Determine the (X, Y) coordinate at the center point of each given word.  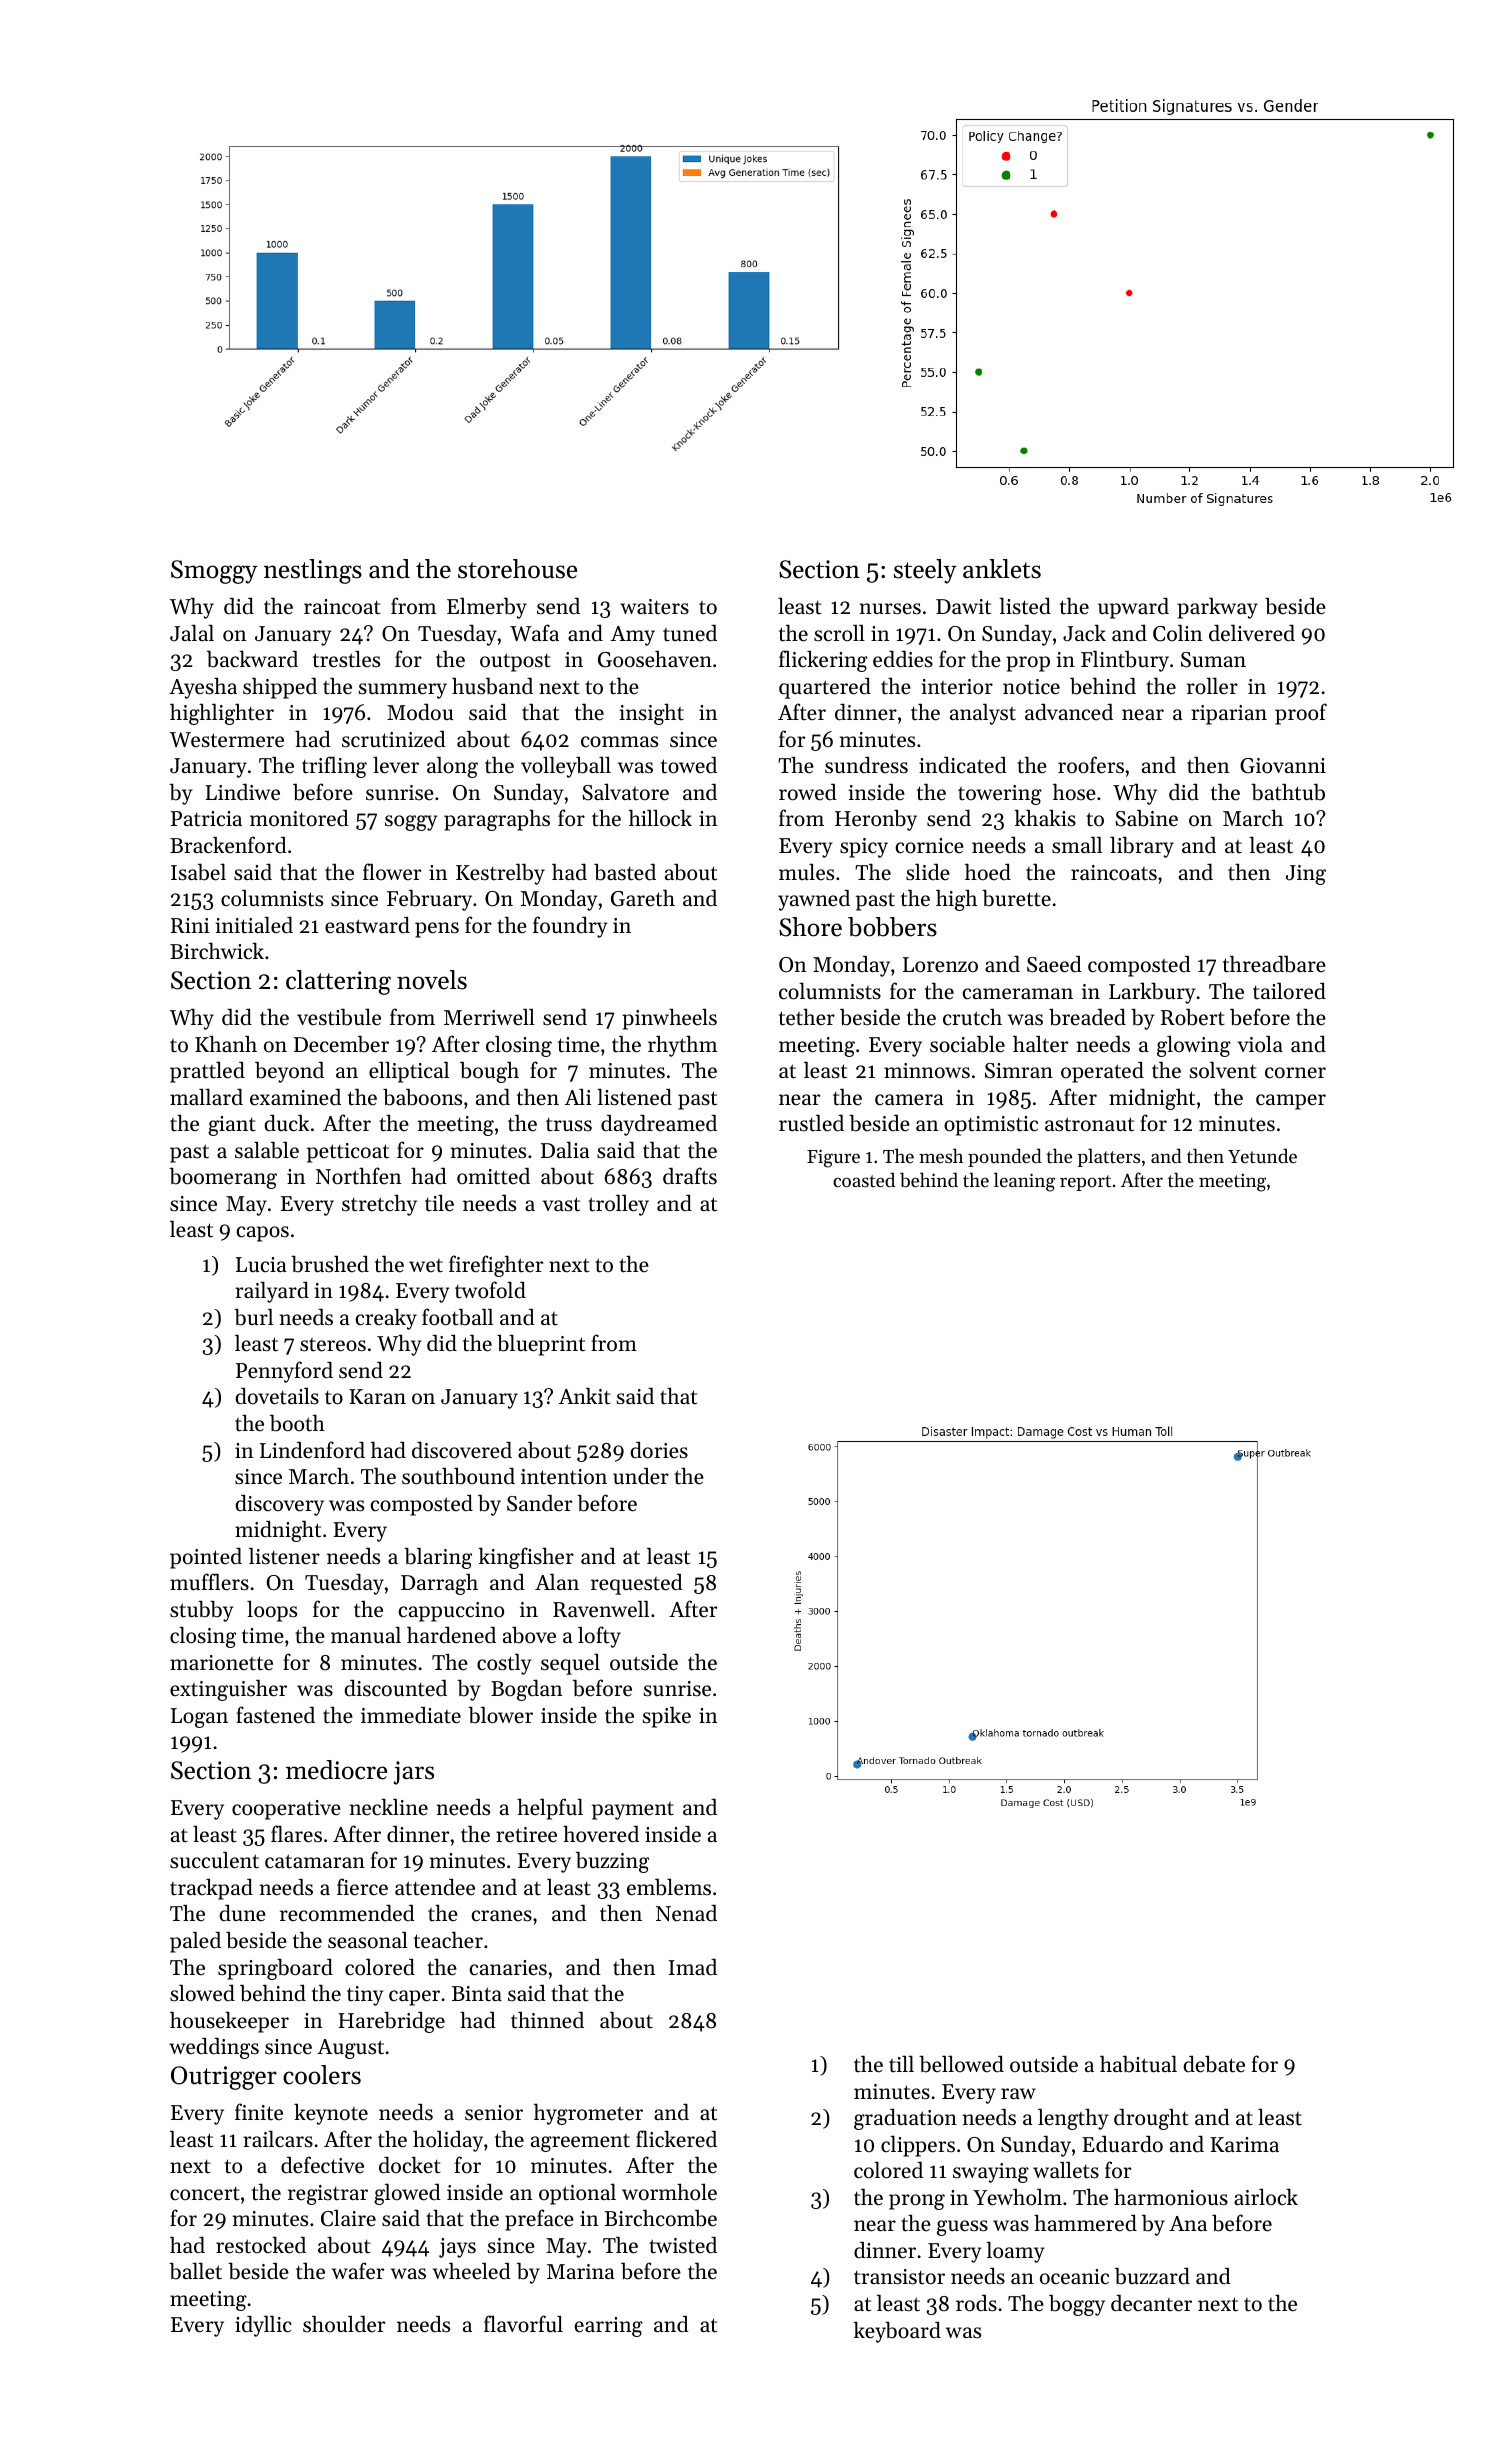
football (457, 1317)
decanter (1151, 2303)
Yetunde (1262, 1155)
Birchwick (217, 951)
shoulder (344, 2324)
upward (1133, 608)
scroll (839, 633)
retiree (526, 1835)
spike (667, 1717)
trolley (618, 1205)
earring (609, 2327)
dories (659, 1450)
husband (492, 686)
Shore (810, 927)
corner (1295, 1073)
